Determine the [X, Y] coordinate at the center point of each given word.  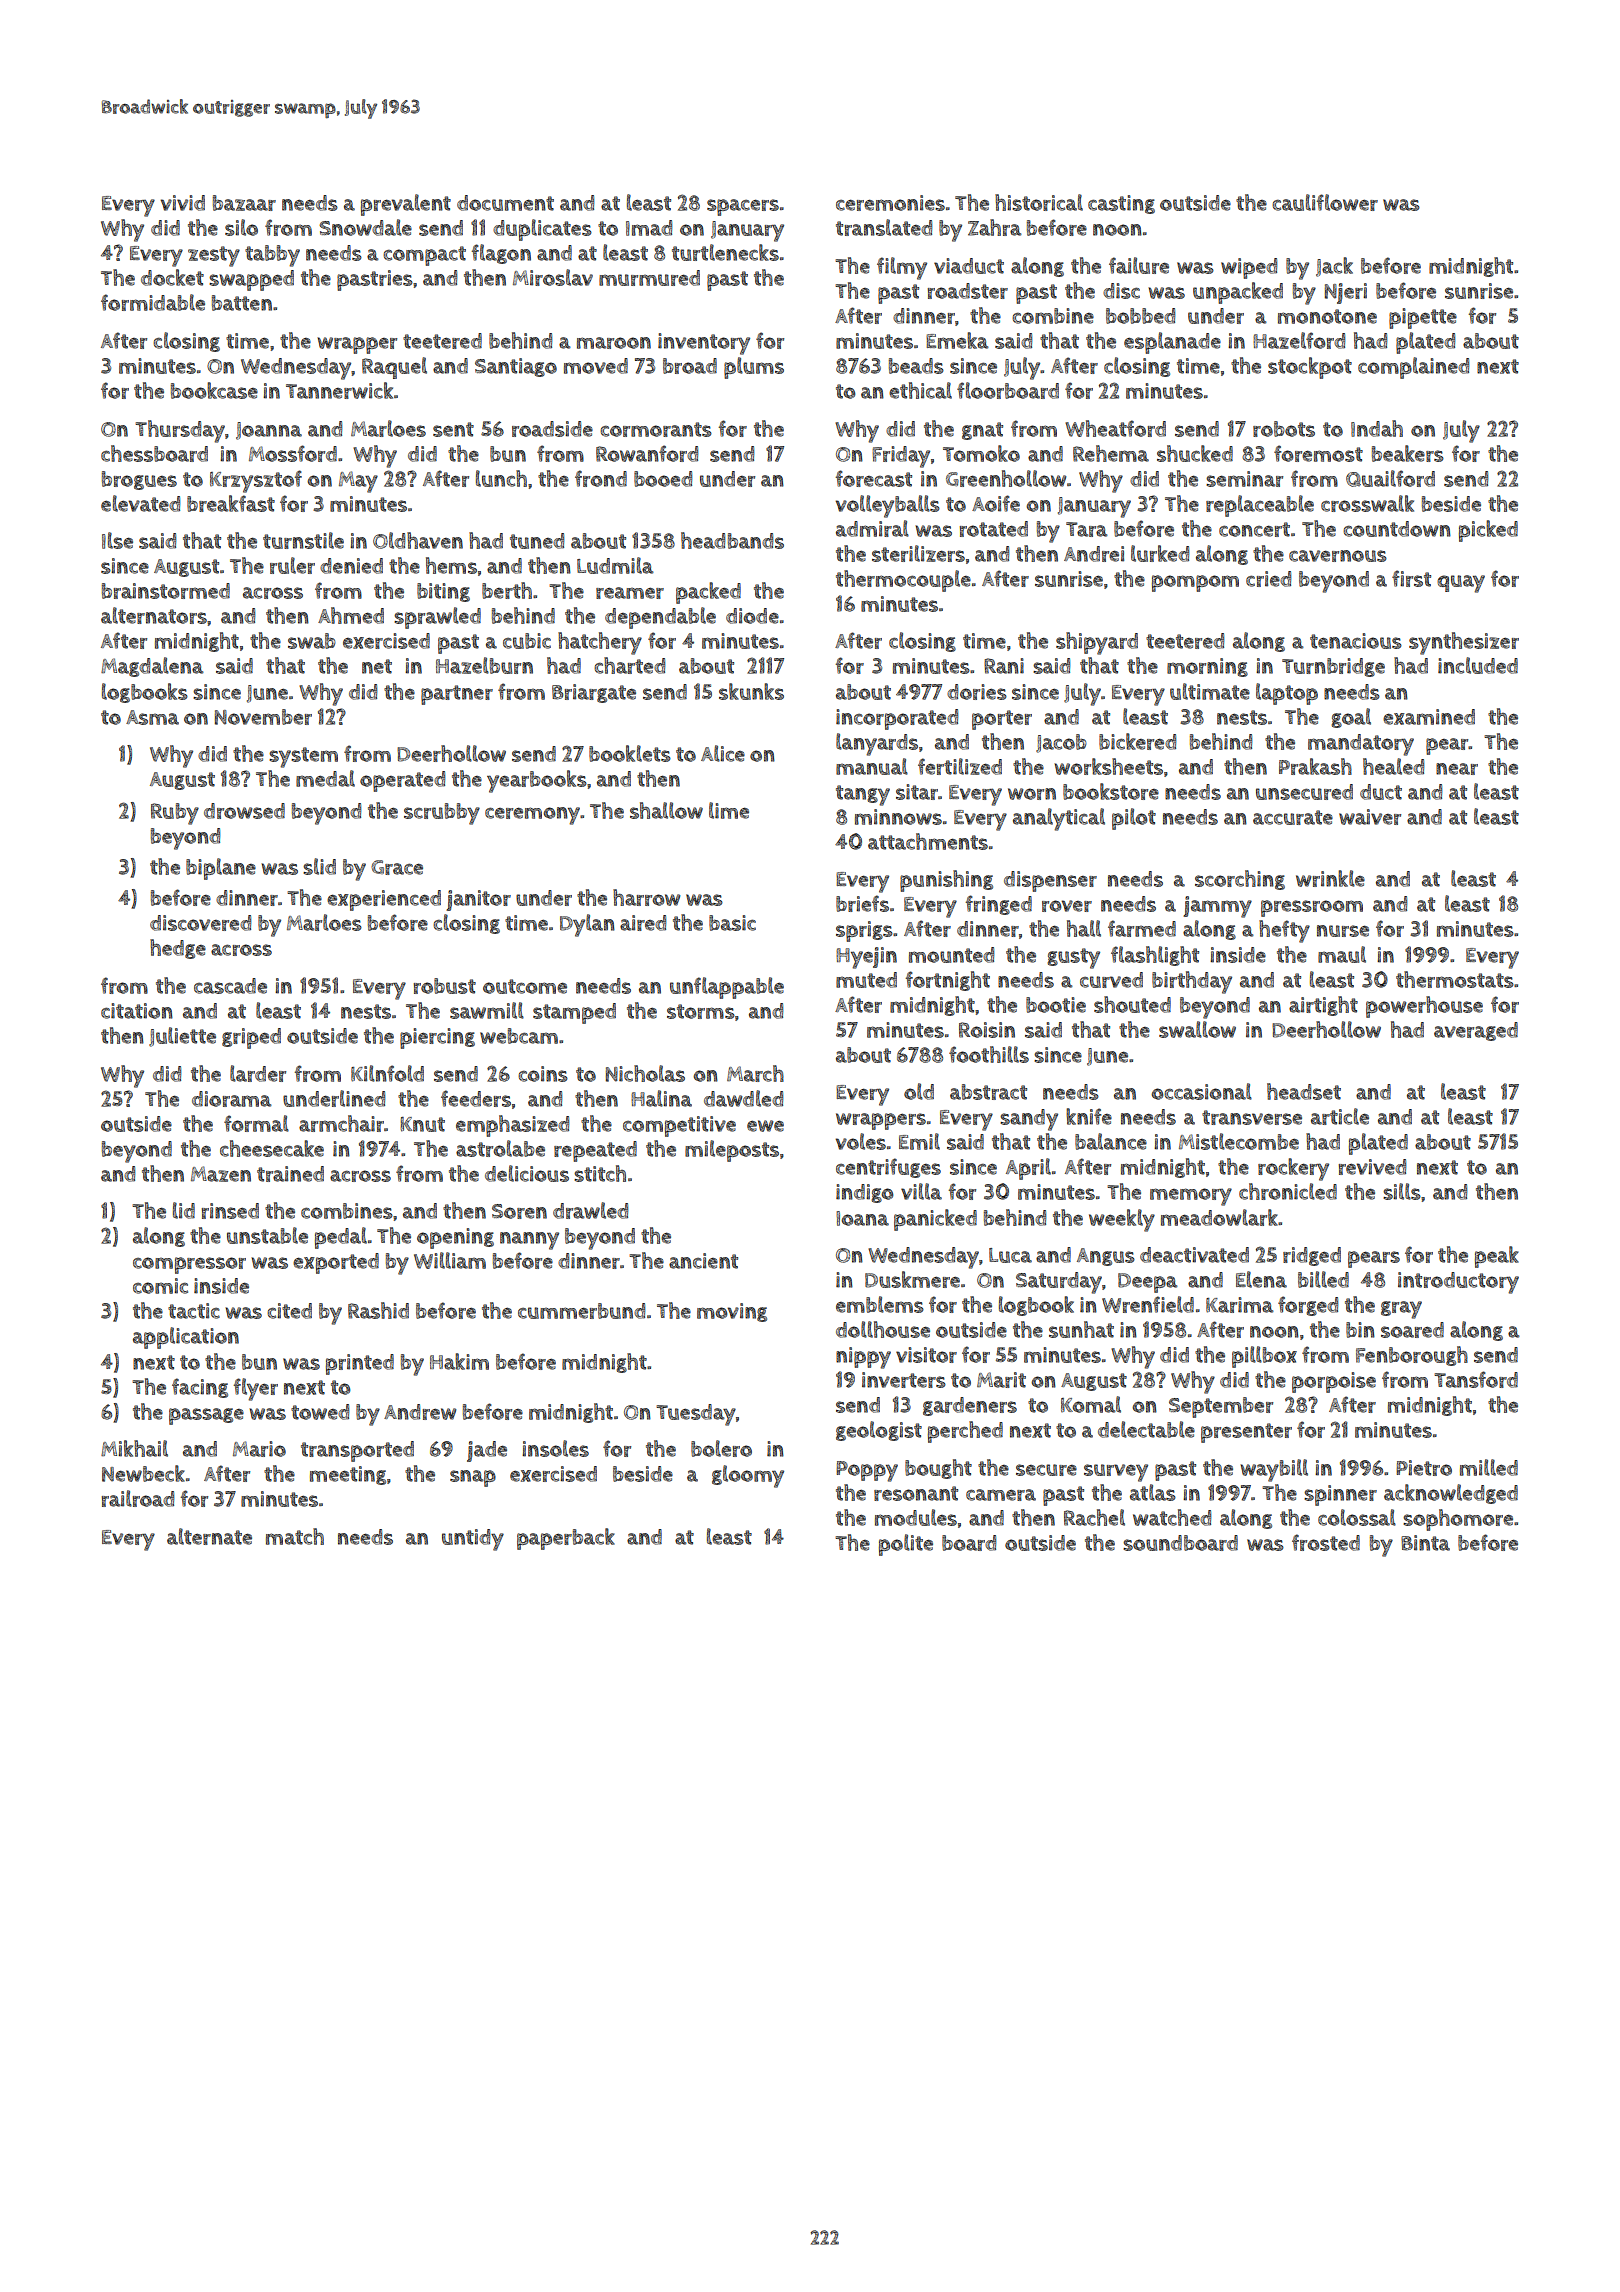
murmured [649, 278]
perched [965, 1432]
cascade [230, 986]
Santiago [516, 367]
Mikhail [134, 1448]
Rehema [1111, 453]
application [186, 1338]
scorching [1240, 880]
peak [1497, 1257]
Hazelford [1299, 340]
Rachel [1094, 1517]
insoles [555, 1448]
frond [601, 478]
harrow [647, 897]
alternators [154, 615]
